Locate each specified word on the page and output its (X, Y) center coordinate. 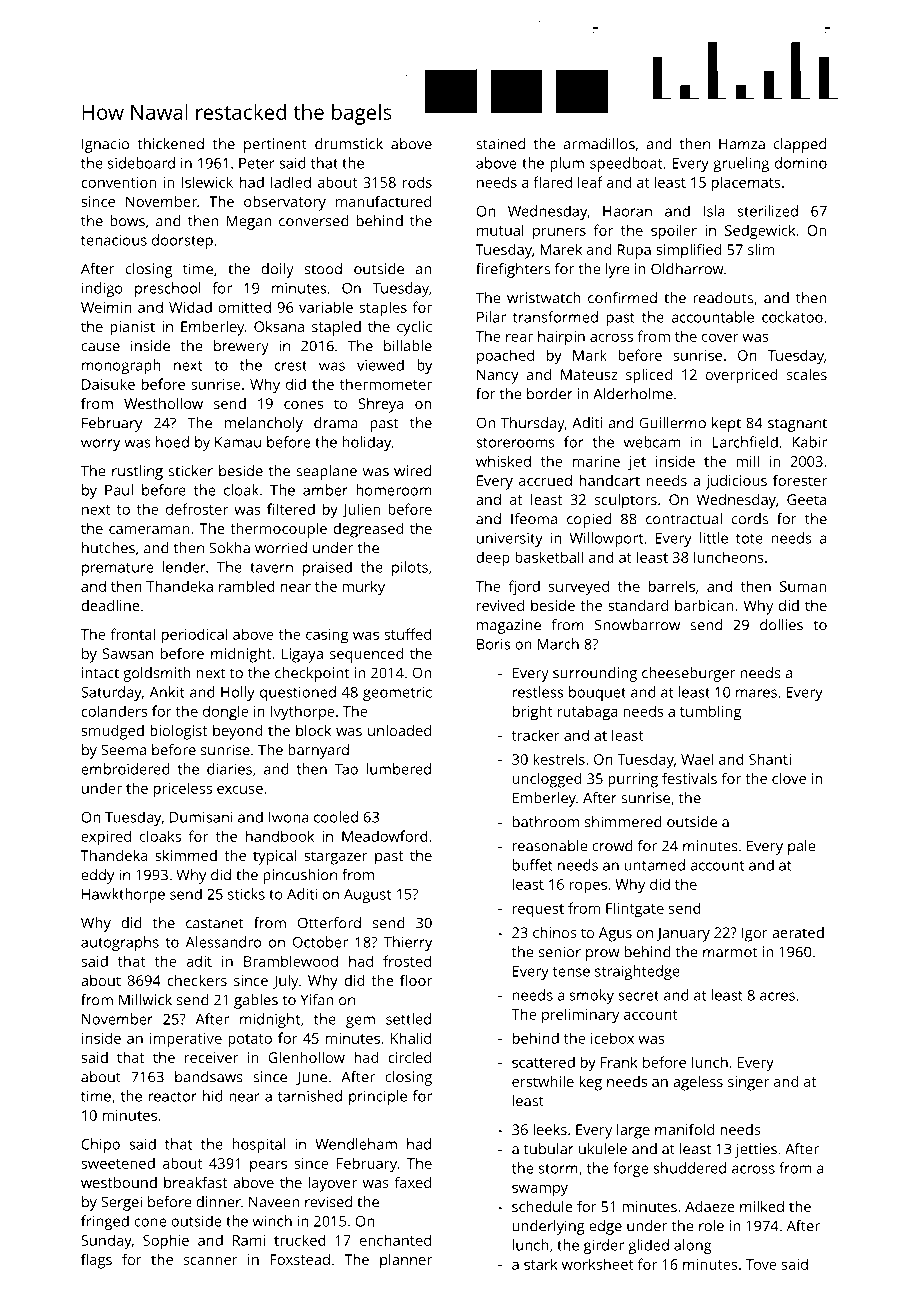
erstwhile (543, 1081)
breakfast (195, 1182)
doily (277, 270)
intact (100, 673)
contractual (684, 519)
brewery (241, 347)
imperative (186, 1040)
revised (328, 1202)
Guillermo (672, 423)
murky (363, 588)
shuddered (689, 1168)
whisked (503, 461)
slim (761, 249)
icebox (612, 1038)
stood (323, 269)
